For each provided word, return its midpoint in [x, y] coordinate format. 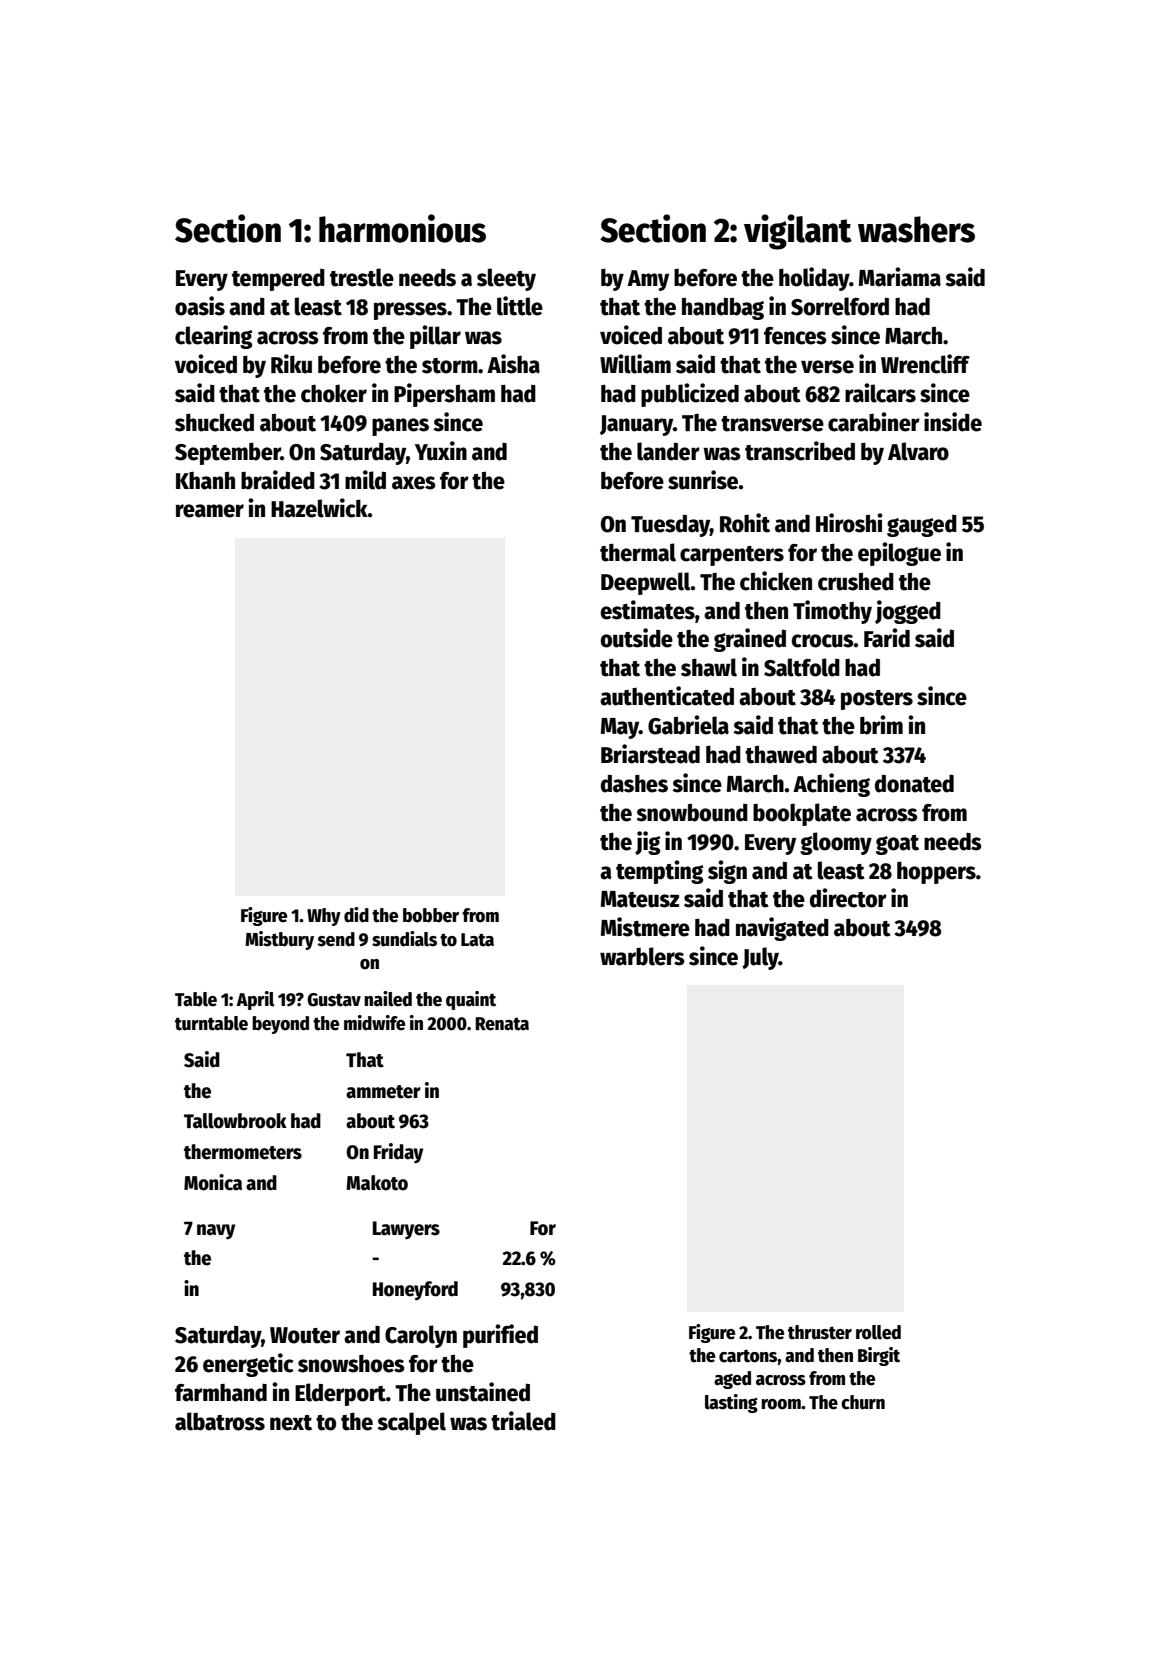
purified [500, 1336]
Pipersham [444, 395]
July [760, 958]
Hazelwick [319, 508]
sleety [506, 279]
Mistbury [279, 940]
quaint [471, 1000]
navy [216, 1232]
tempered [278, 280]
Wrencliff [925, 364]
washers [916, 229]
